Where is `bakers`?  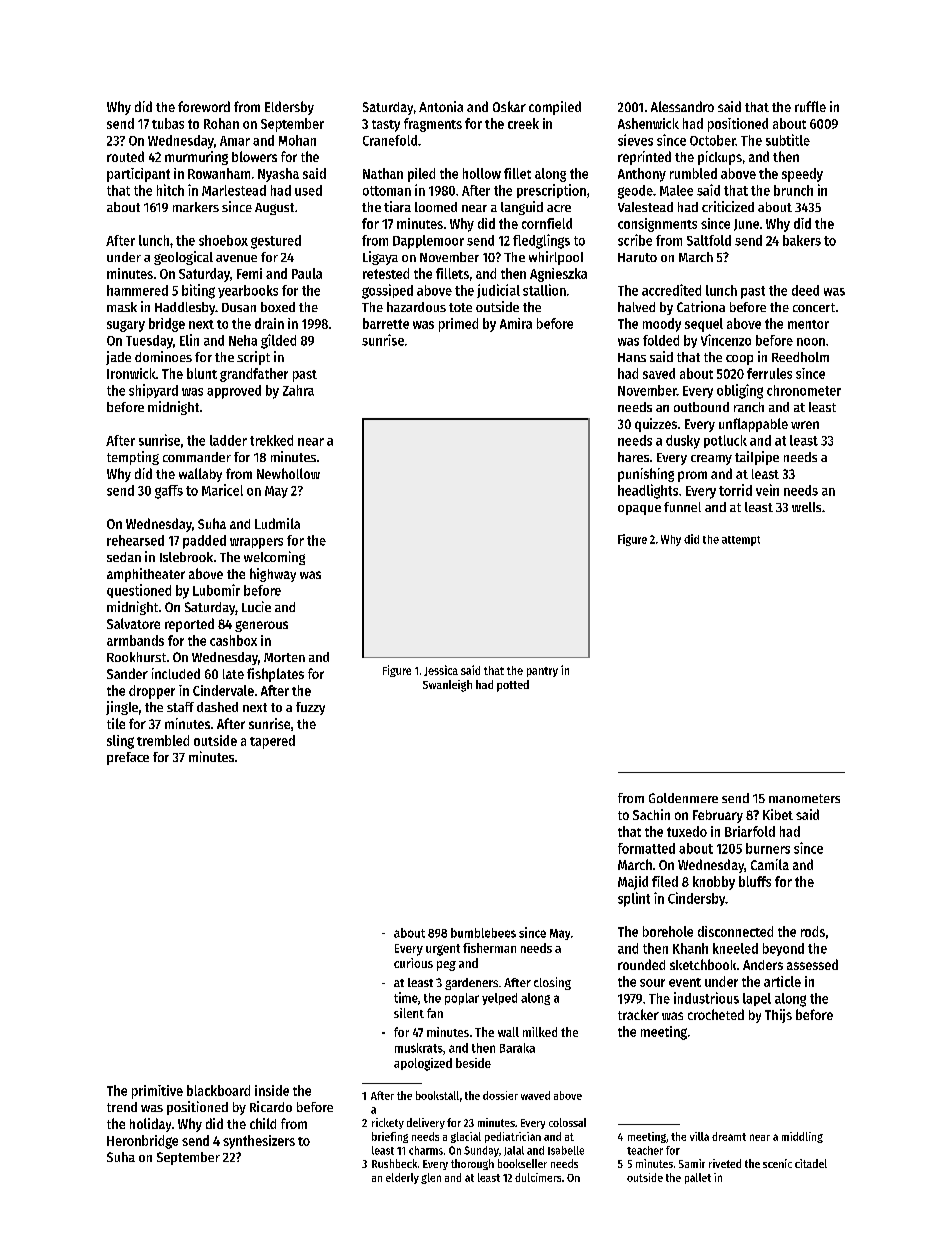
bakers is located at coordinates (802, 240).
